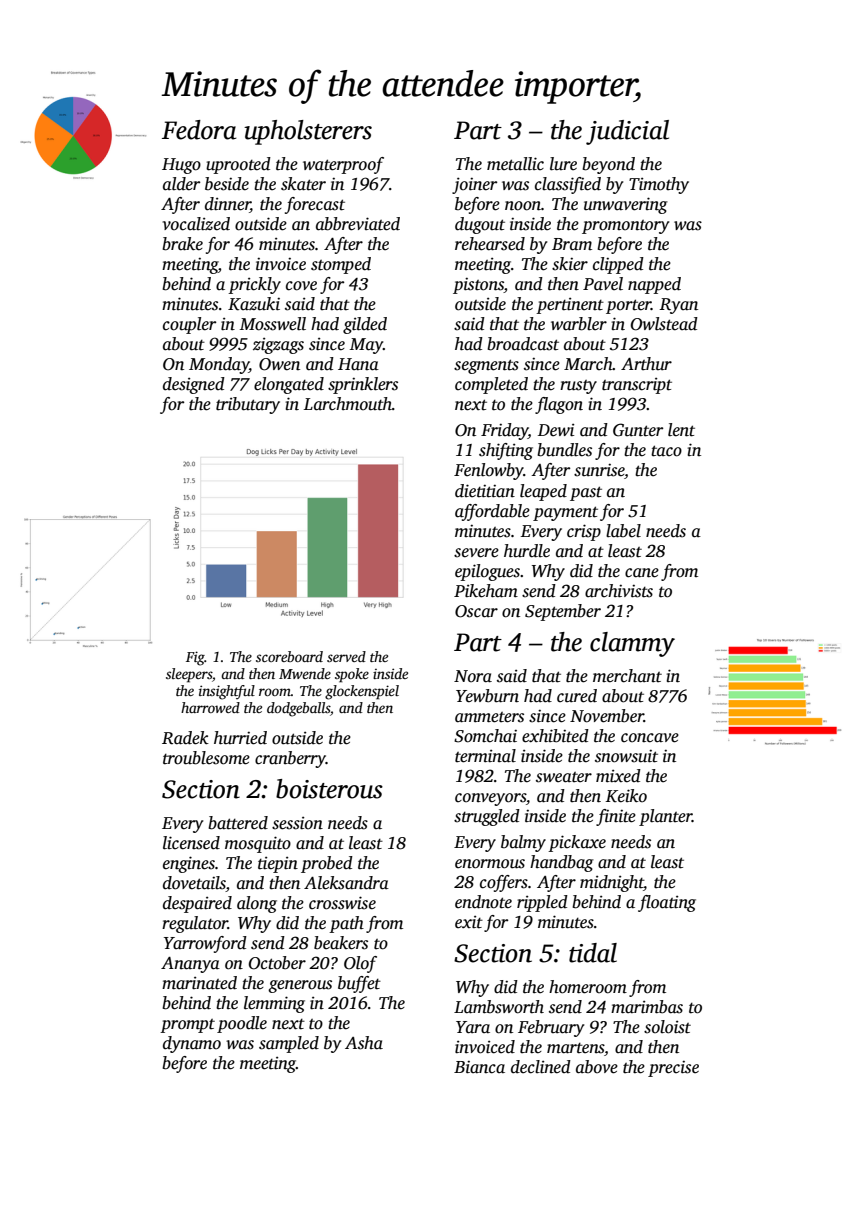  What do you see at coordinates (289, 656) in the screenshot?
I see `scoreboard` at bounding box center [289, 656].
